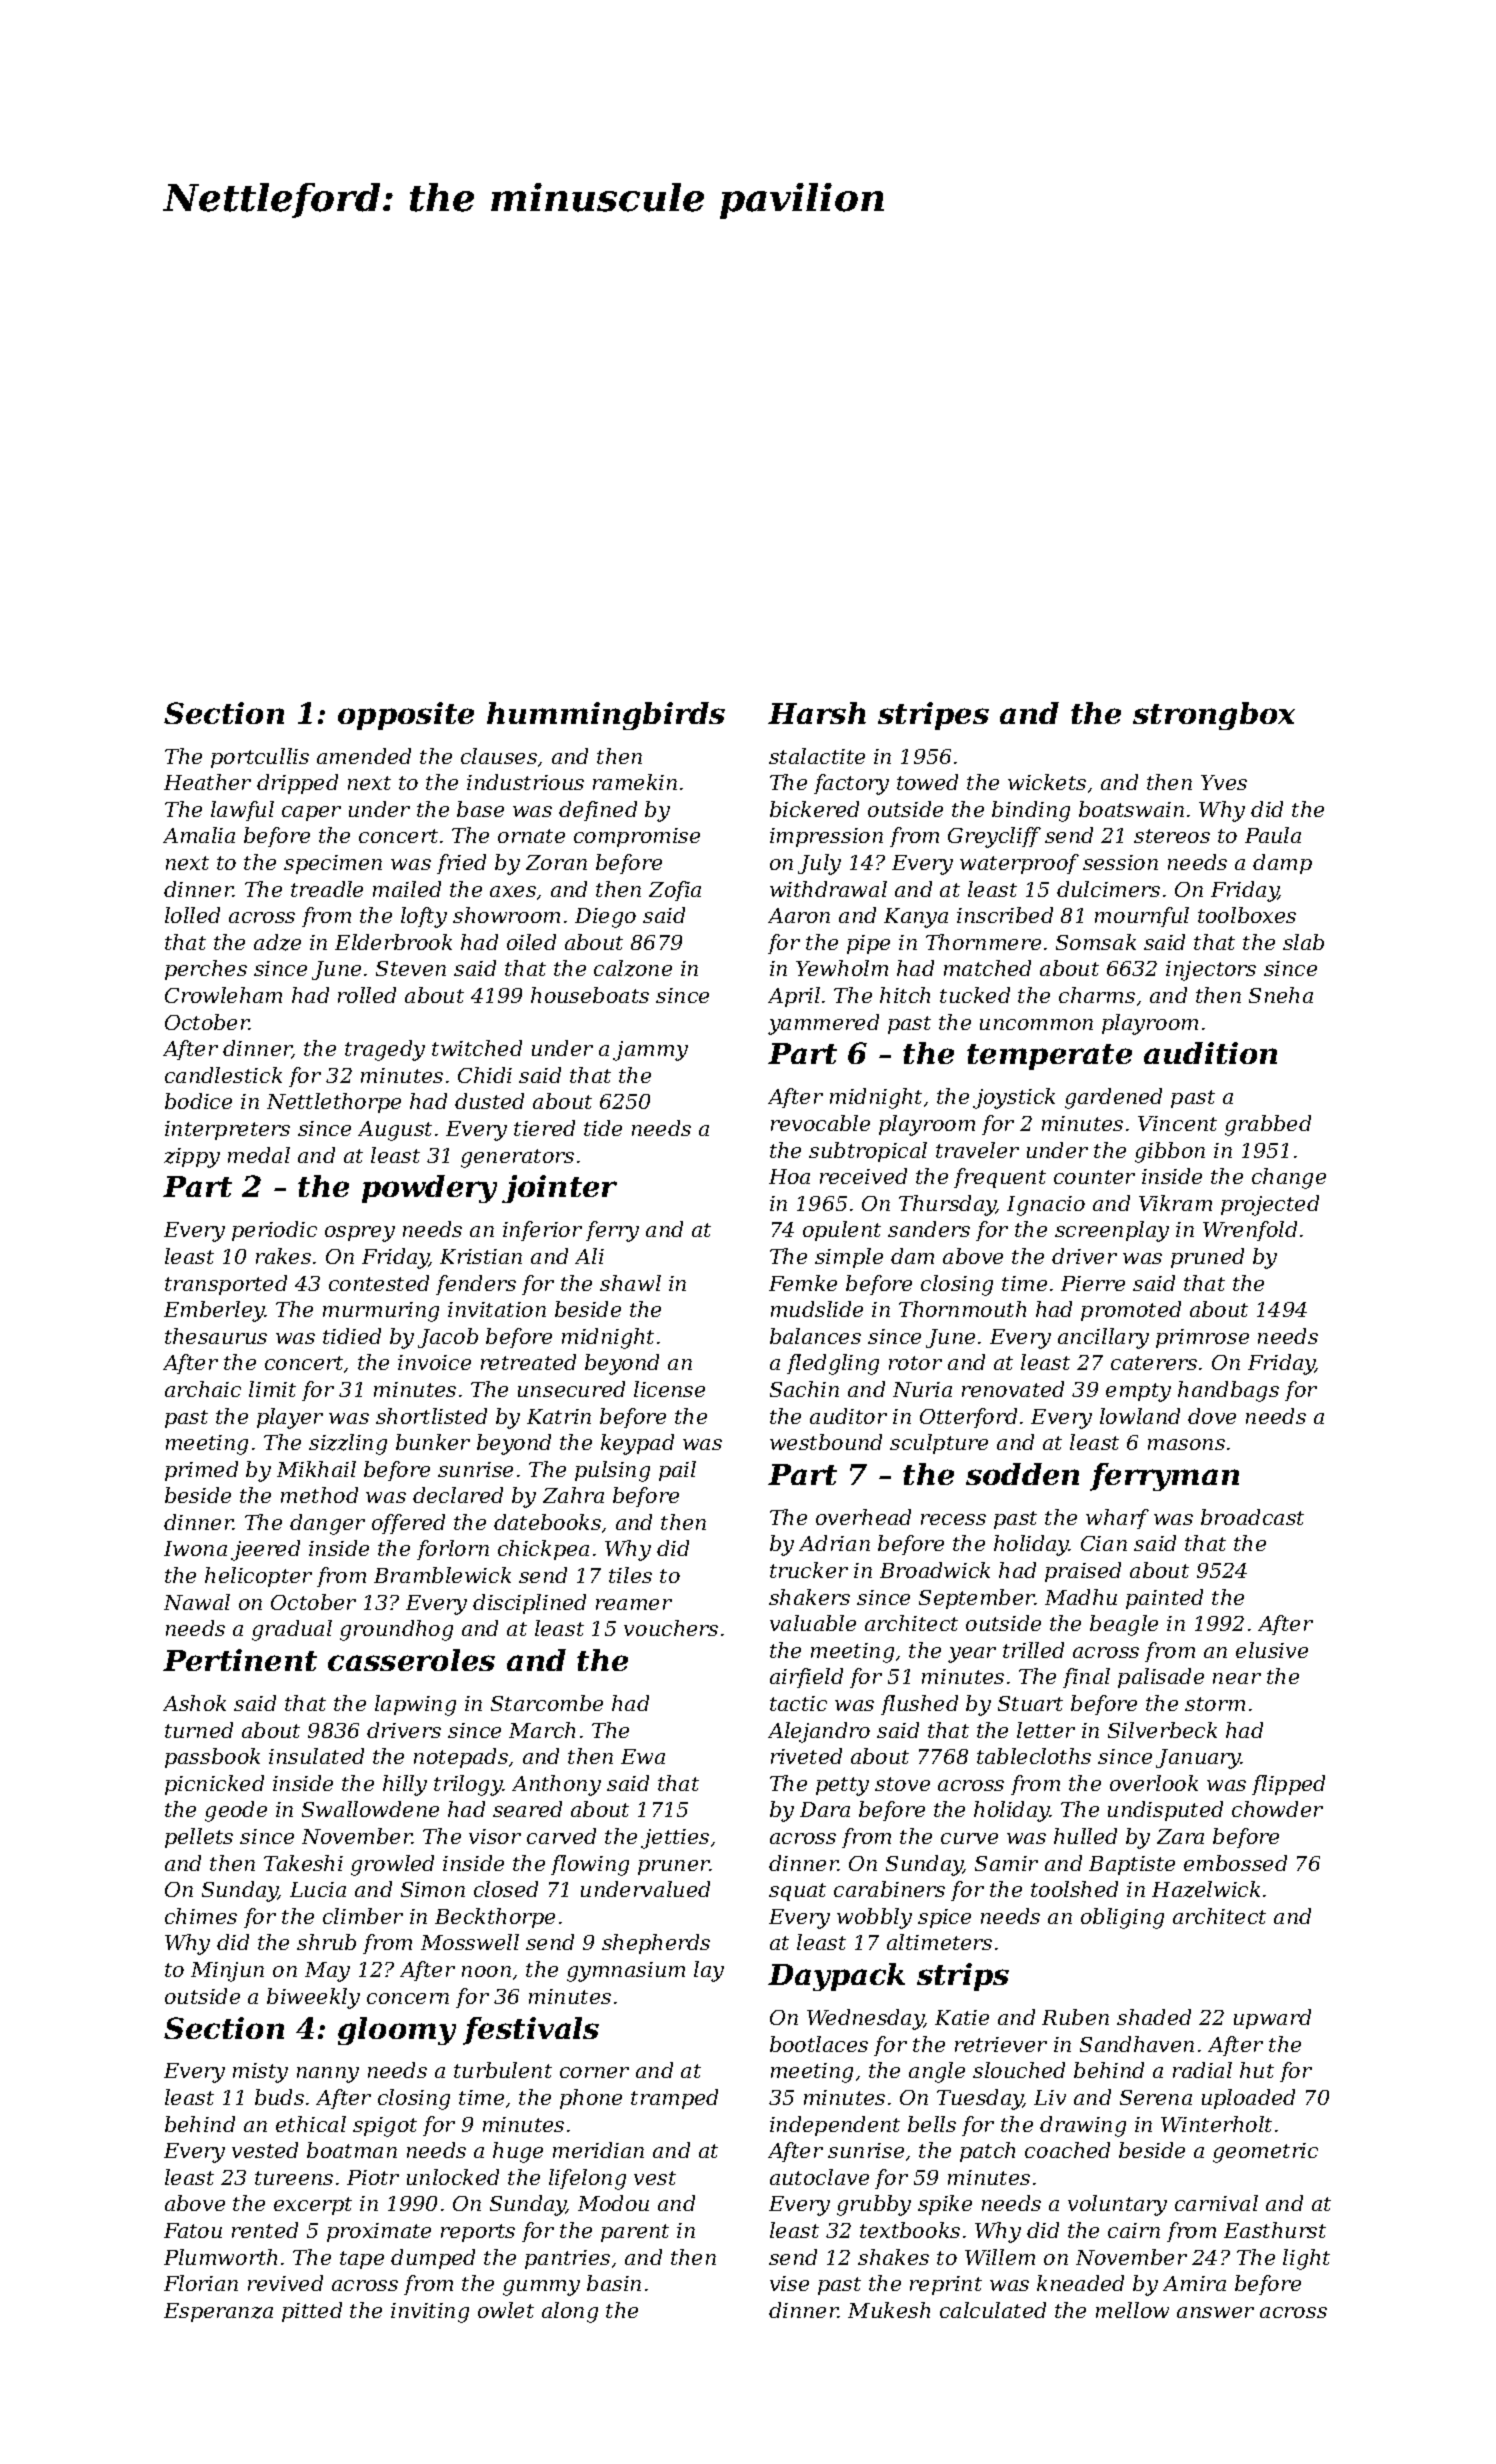 The height and width of the screenshot is (2464, 1496). I want to click on pitted, so click(312, 2312).
